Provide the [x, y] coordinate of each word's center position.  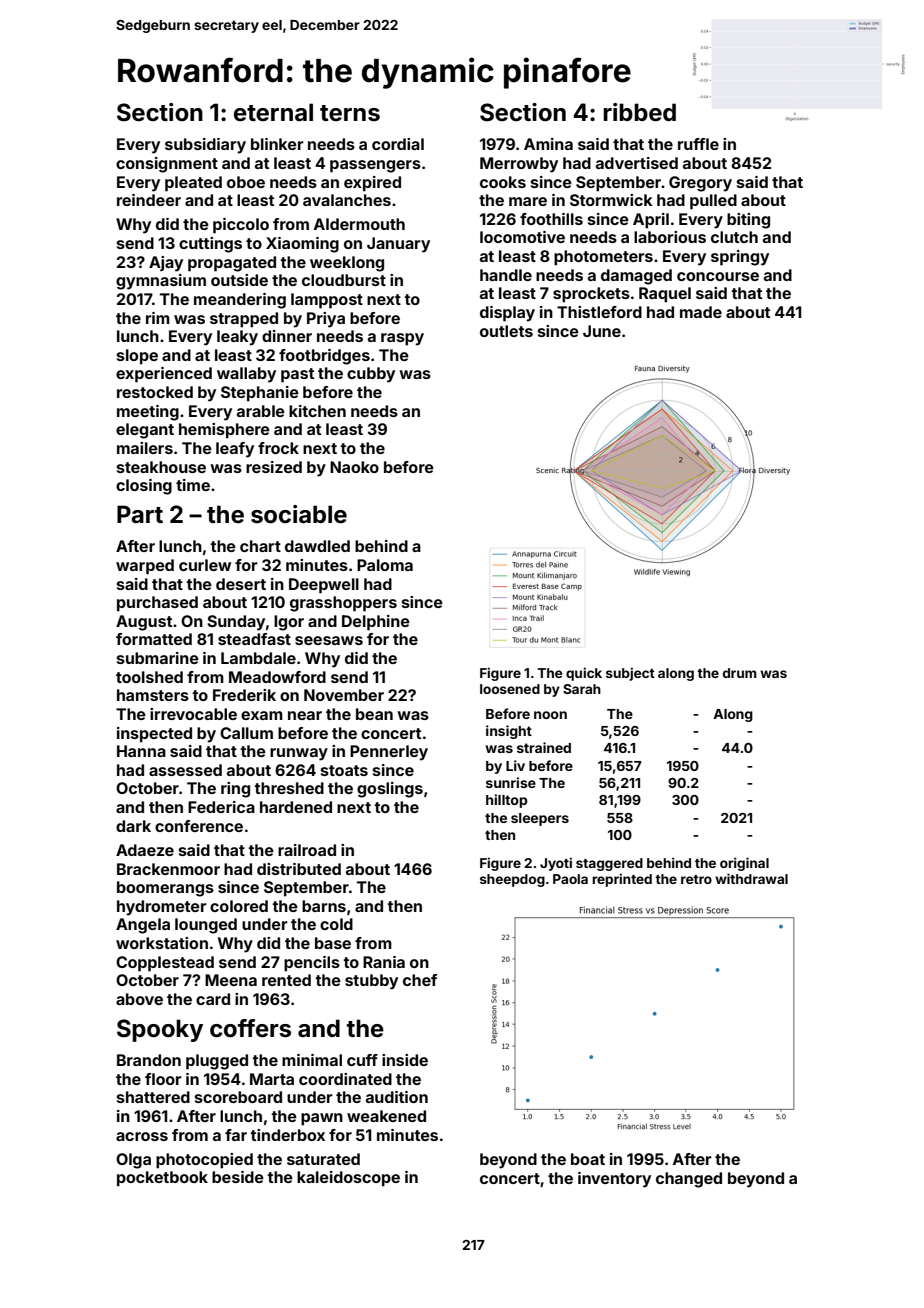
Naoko [354, 467]
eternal [273, 112]
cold [336, 924]
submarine [158, 658]
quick [584, 674]
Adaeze [145, 850]
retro [696, 879]
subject [630, 674]
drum [740, 673]
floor [163, 1079]
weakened [386, 1116]
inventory [614, 1180]
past [297, 375]
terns [350, 113]
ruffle [698, 144]
